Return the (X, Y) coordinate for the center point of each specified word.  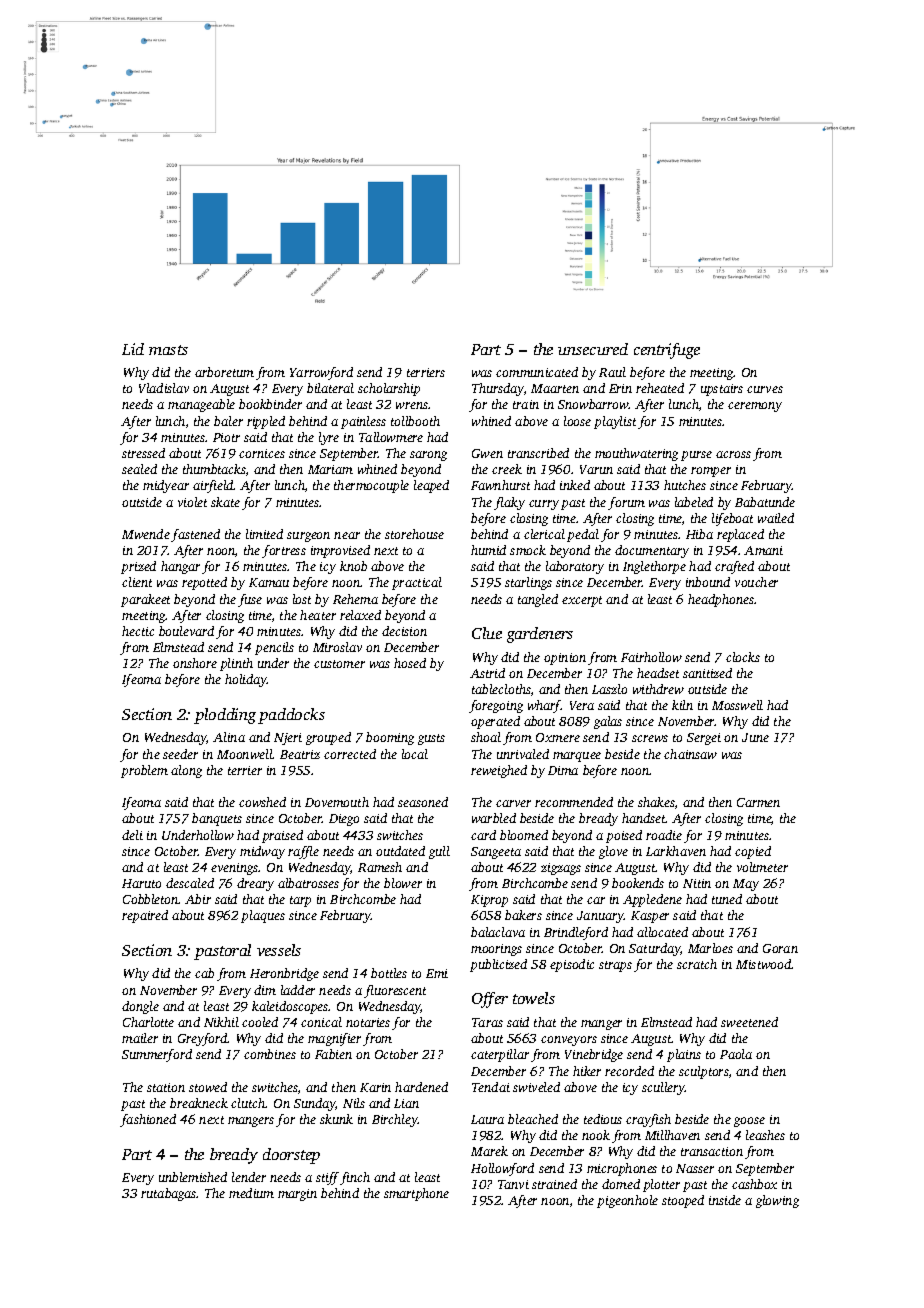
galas (608, 722)
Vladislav (164, 388)
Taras (487, 1022)
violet (192, 502)
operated (495, 722)
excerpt (582, 601)
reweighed (499, 771)
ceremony (755, 407)
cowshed (262, 802)
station (166, 1087)
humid (488, 550)
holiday (246, 680)
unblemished (193, 1177)
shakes (656, 802)
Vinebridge (594, 1055)
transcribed (538, 453)
